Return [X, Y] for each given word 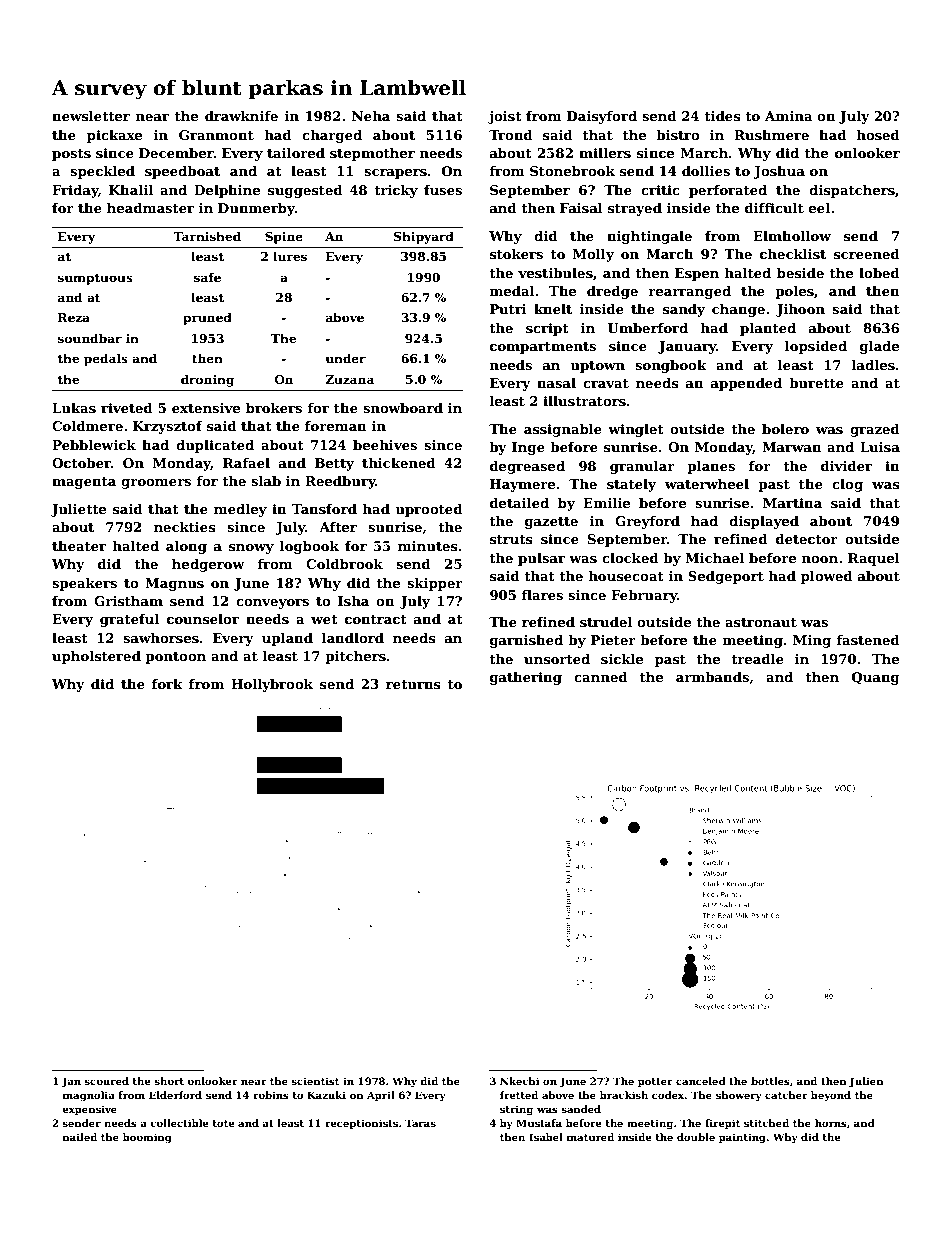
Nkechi [519, 1081]
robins [271, 1095]
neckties [185, 527]
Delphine [227, 191]
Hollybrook [272, 685]
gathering [526, 678]
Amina [789, 116]
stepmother [372, 154]
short [169, 1081]
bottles [770, 1081]
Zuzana [350, 379]
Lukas [74, 408]
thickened [399, 463]
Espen [697, 274]
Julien [866, 1082]
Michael [714, 558]
